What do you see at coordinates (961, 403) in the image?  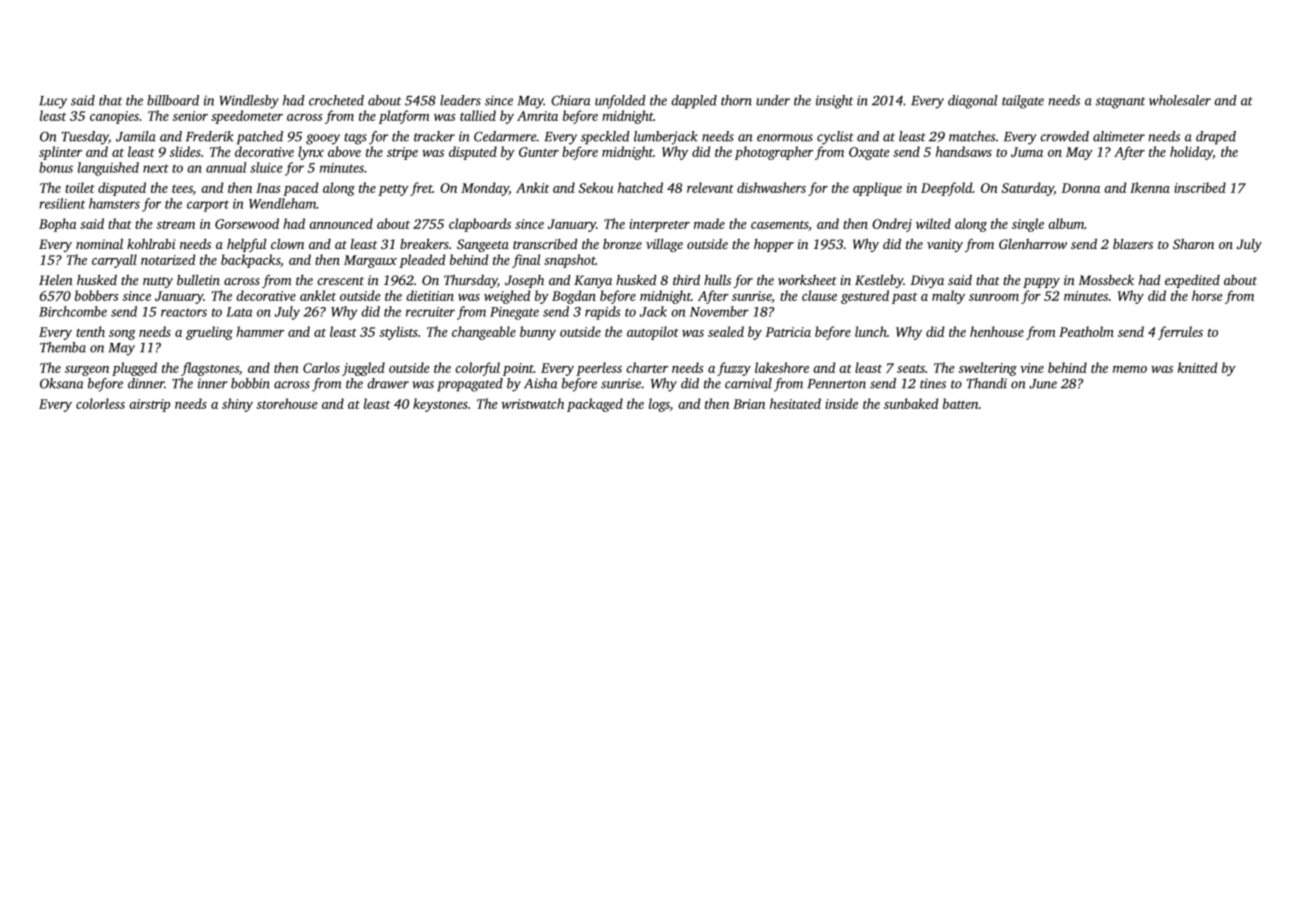 I see `batten` at bounding box center [961, 403].
